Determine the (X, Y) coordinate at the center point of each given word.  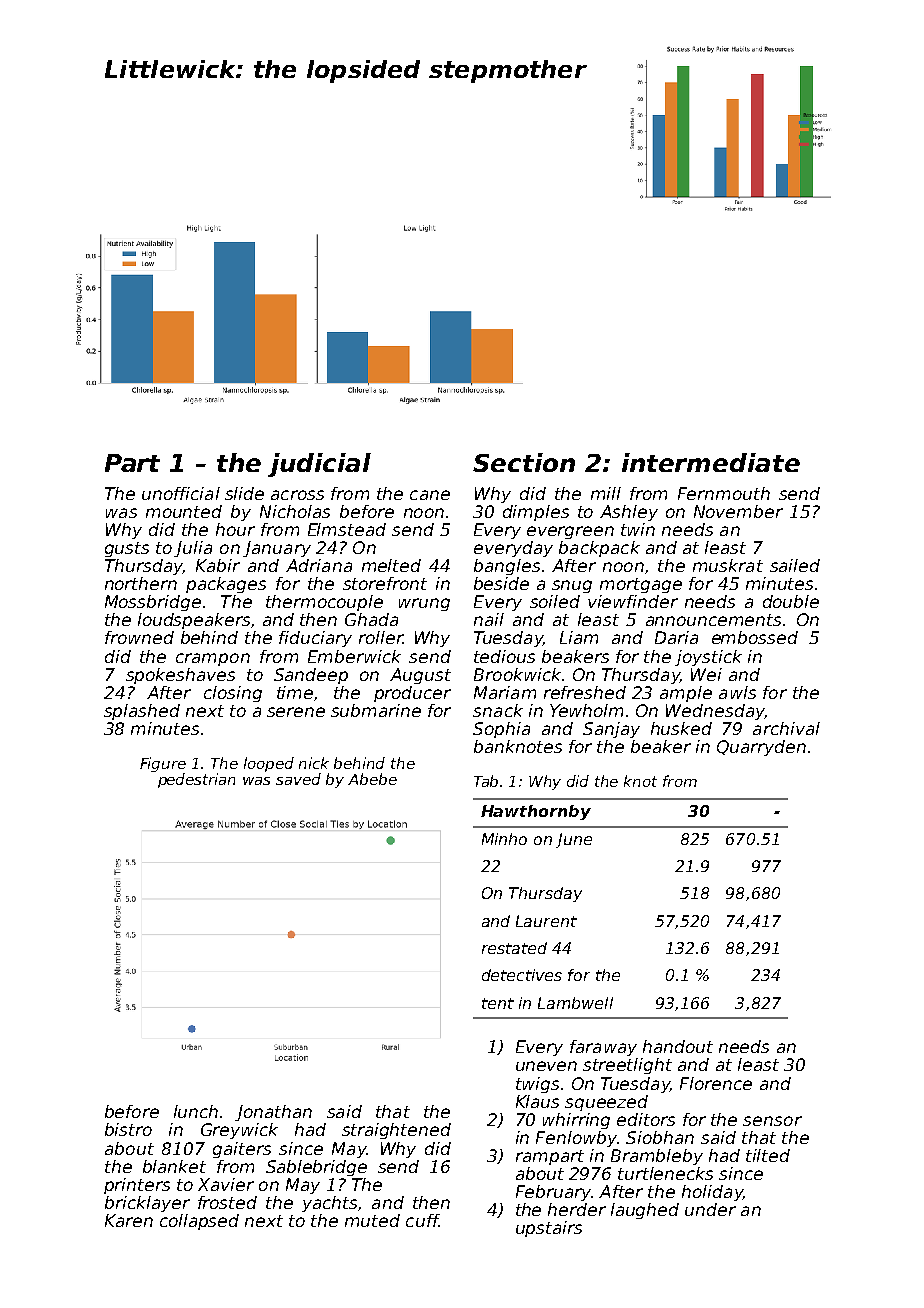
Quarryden (761, 748)
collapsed (199, 1222)
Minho (504, 839)
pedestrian (196, 780)
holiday (712, 1193)
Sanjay (611, 730)
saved (298, 779)
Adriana (319, 565)
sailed (795, 565)
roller (381, 637)
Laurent (546, 921)
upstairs (549, 1229)
